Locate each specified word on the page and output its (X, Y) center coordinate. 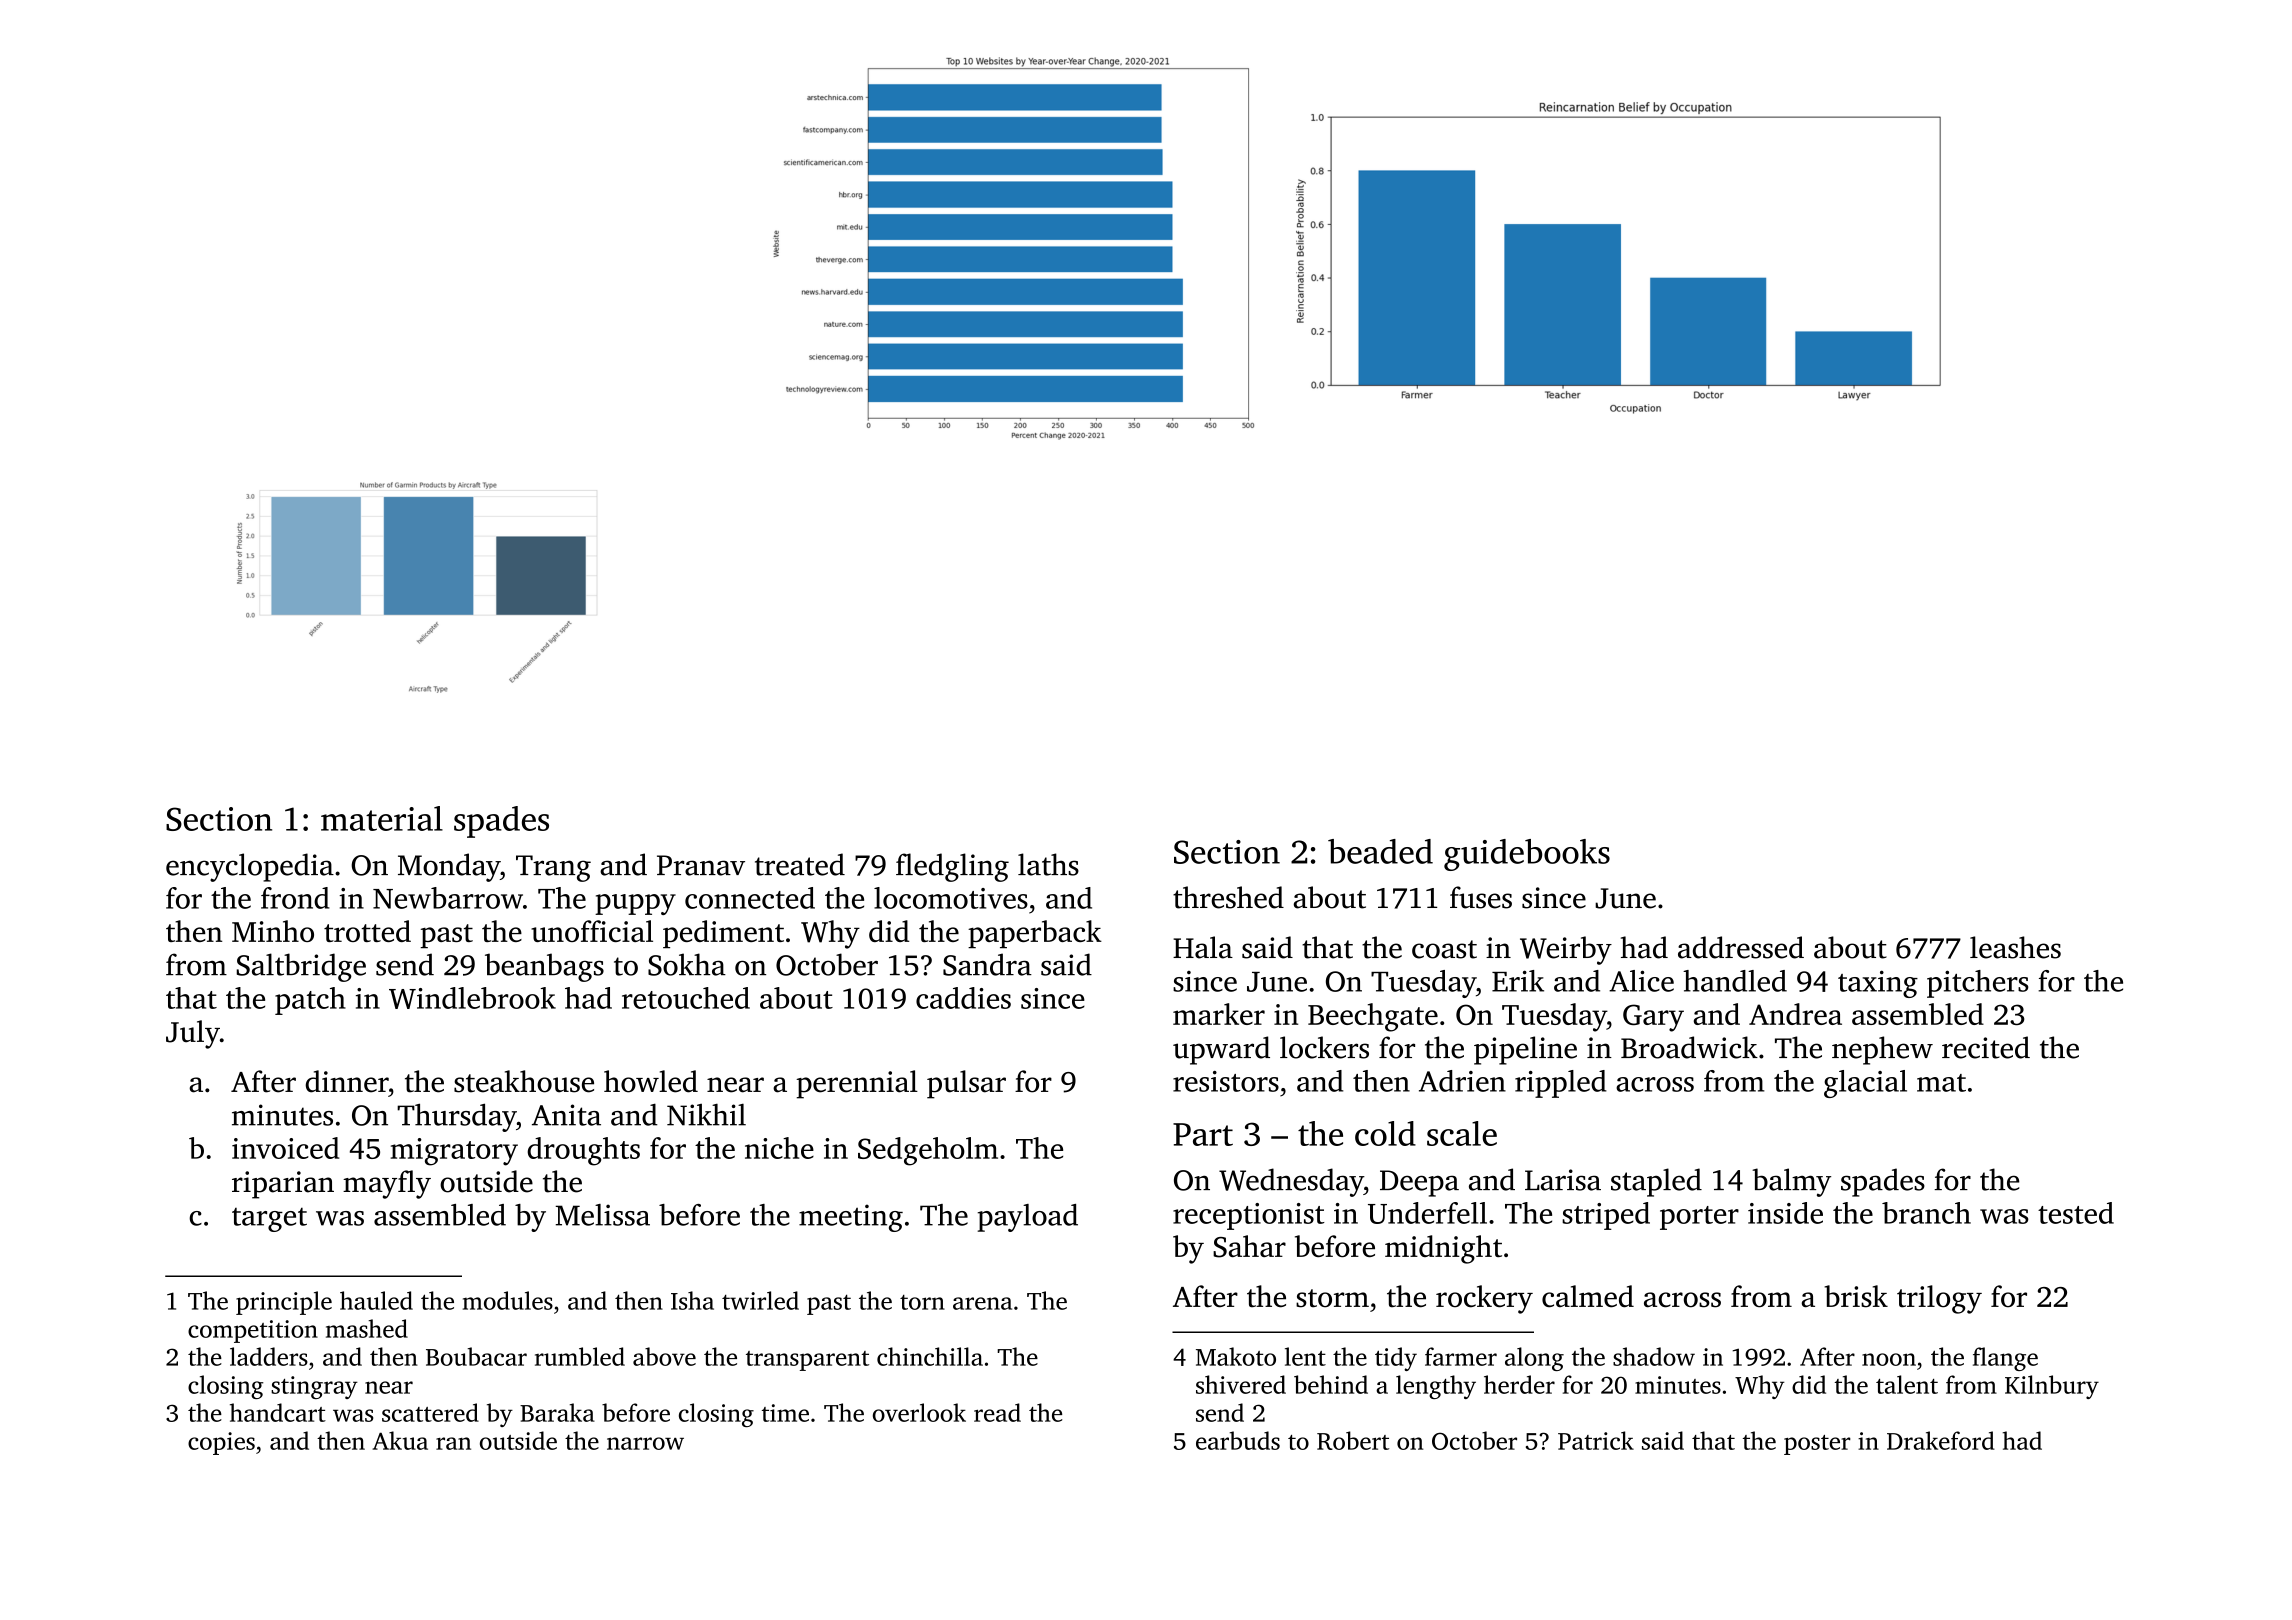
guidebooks (1527, 855)
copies (221, 1443)
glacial (1865, 1084)
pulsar (966, 1084)
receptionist (1249, 1216)
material (382, 818)
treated (800, 864)
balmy (1791, 1182)
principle (284, 1303)
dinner (346, 1081)
